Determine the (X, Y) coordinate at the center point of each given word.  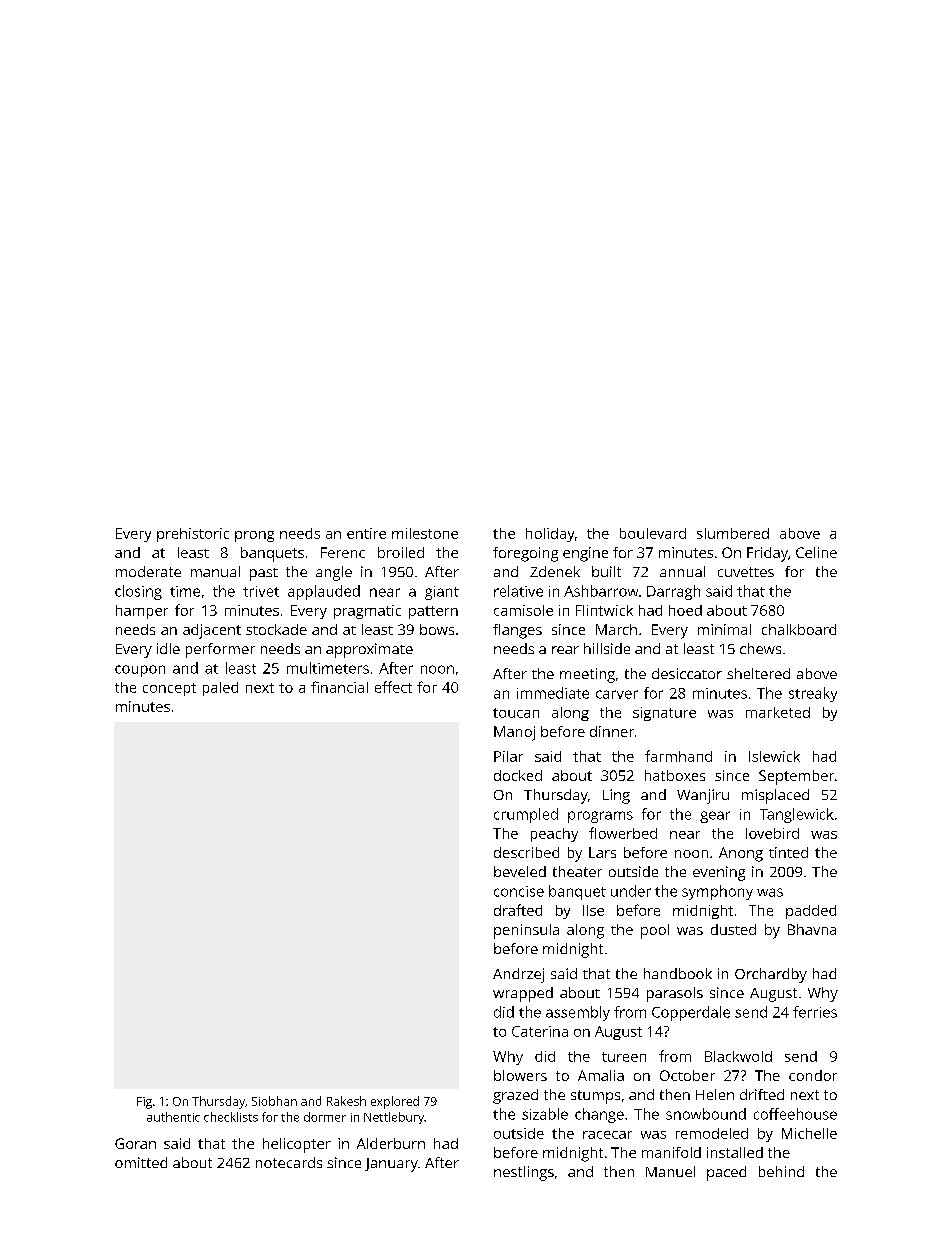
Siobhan (274, 1101)
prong (254, 536)
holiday (550, 535)
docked (518, 775)
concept (169, 689)
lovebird (772, 833)
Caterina (540, 1031)
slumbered (733, 533)
